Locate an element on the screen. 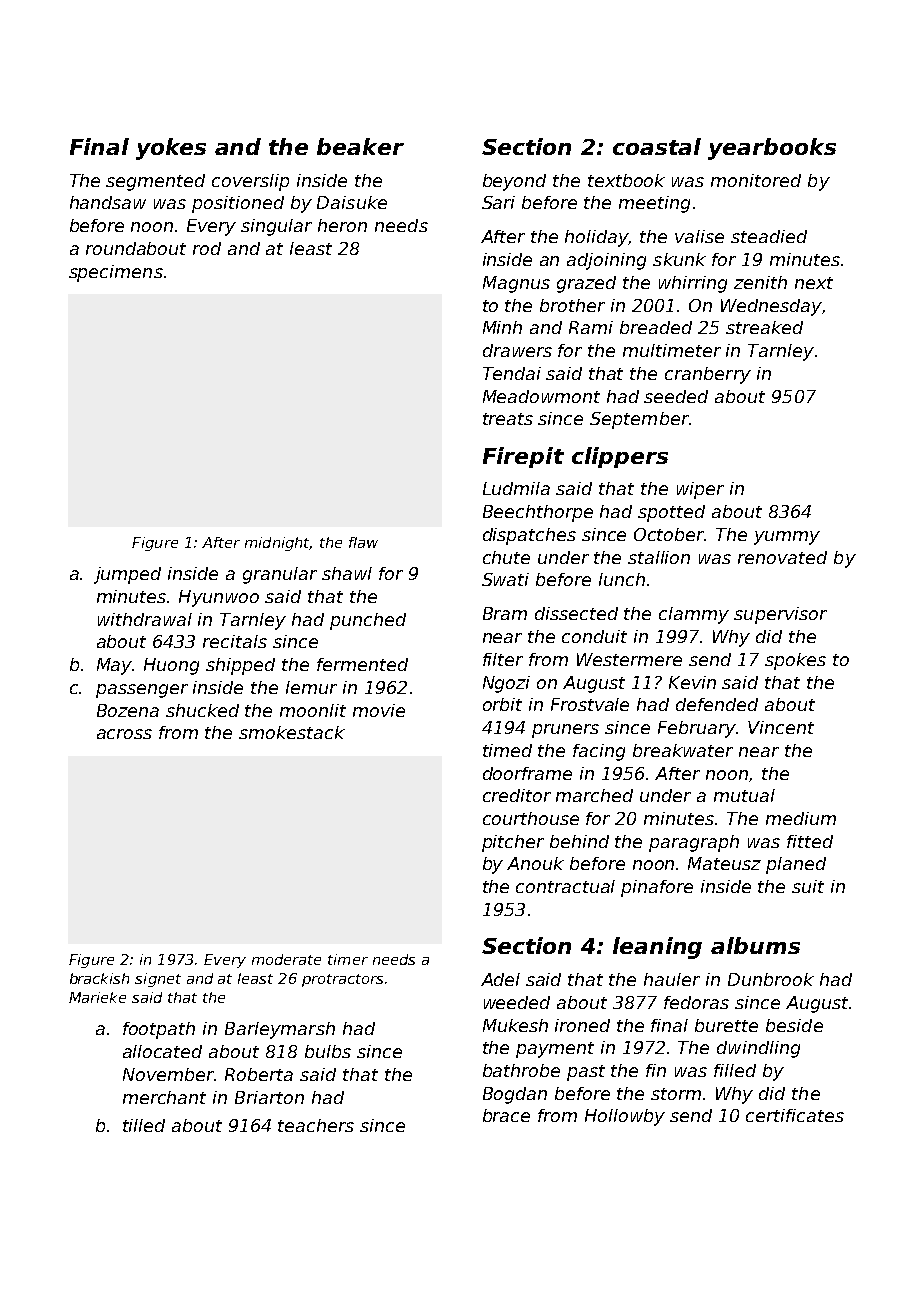 This screenshot has height=1311, width=924. heron is located at coordinates (342, 225).
